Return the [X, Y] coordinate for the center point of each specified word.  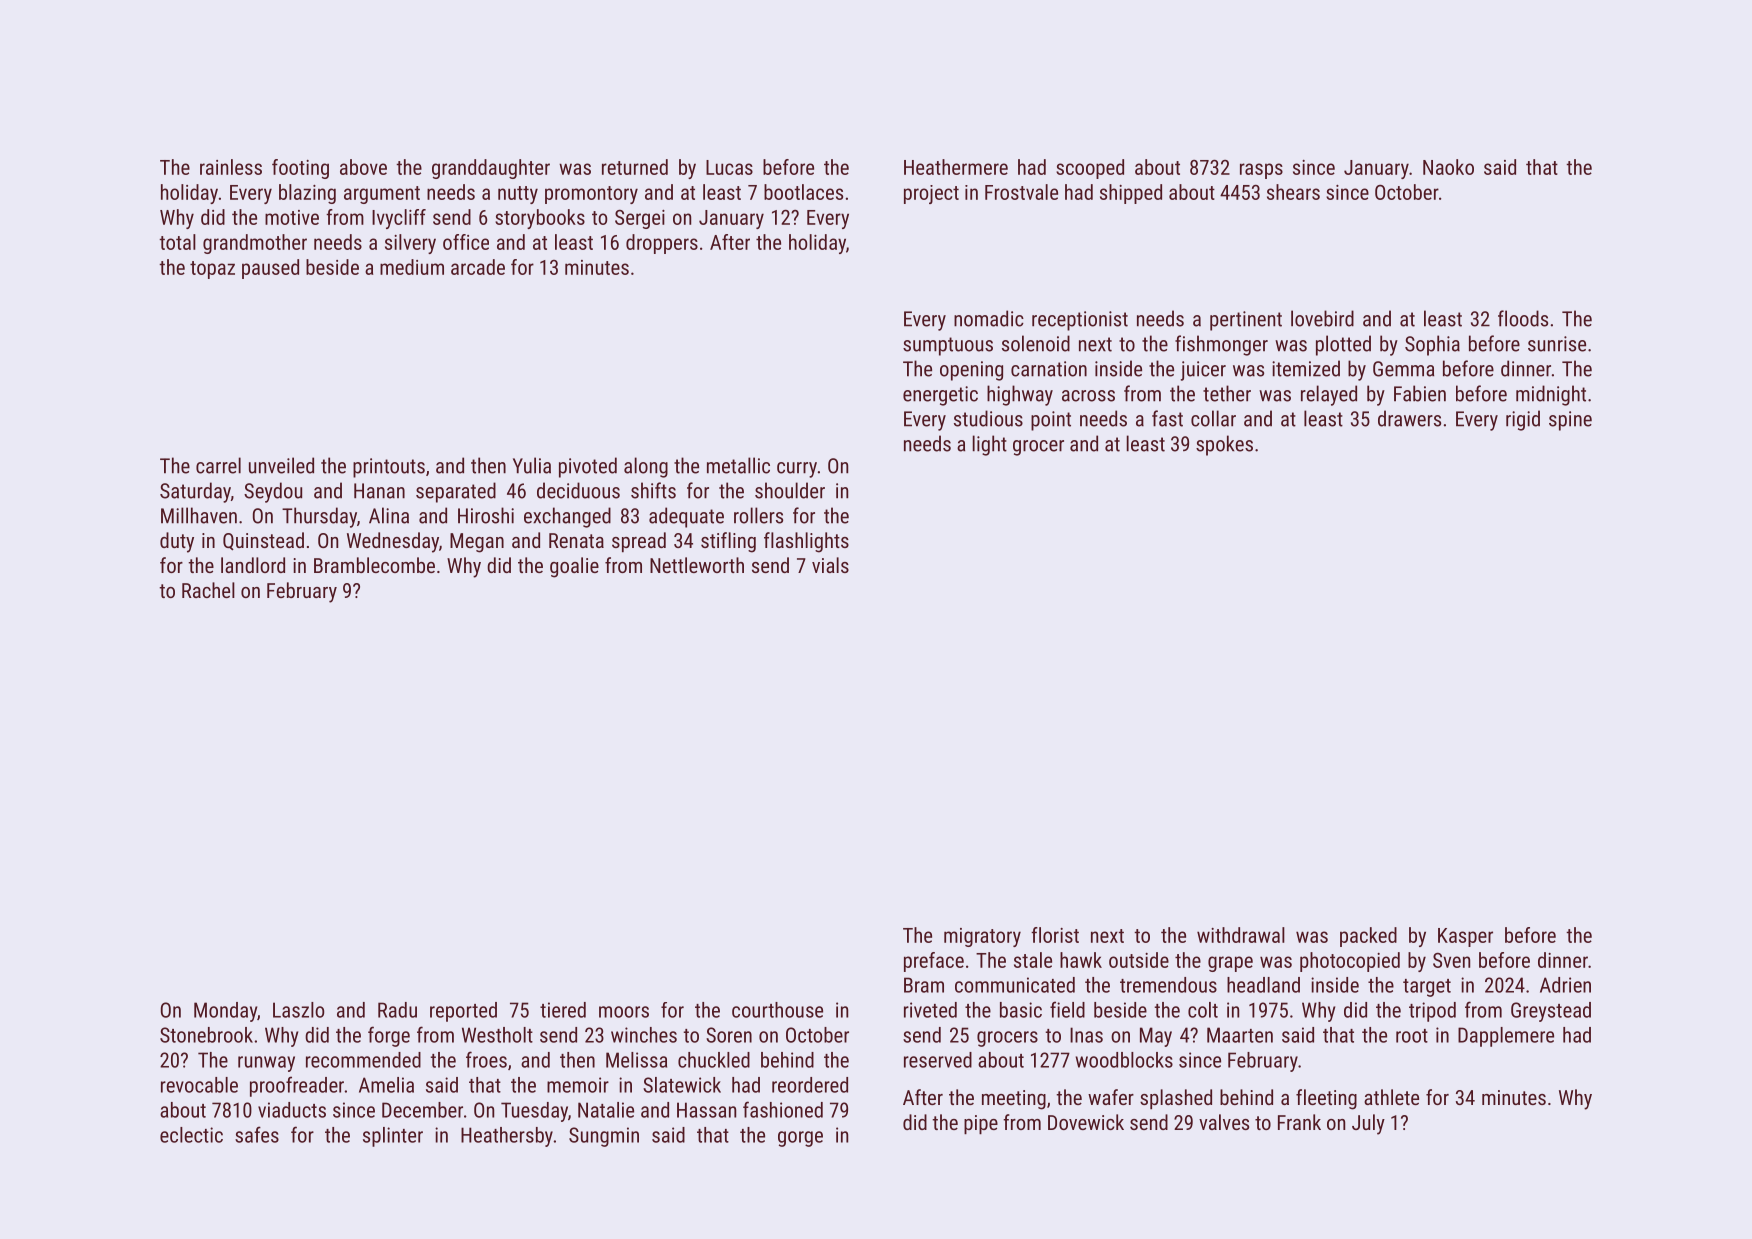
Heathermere [956, 167]
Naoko [1448, 167]
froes [486, 1059]
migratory [982, 937]
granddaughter [491, 169]
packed [1368, 937]
